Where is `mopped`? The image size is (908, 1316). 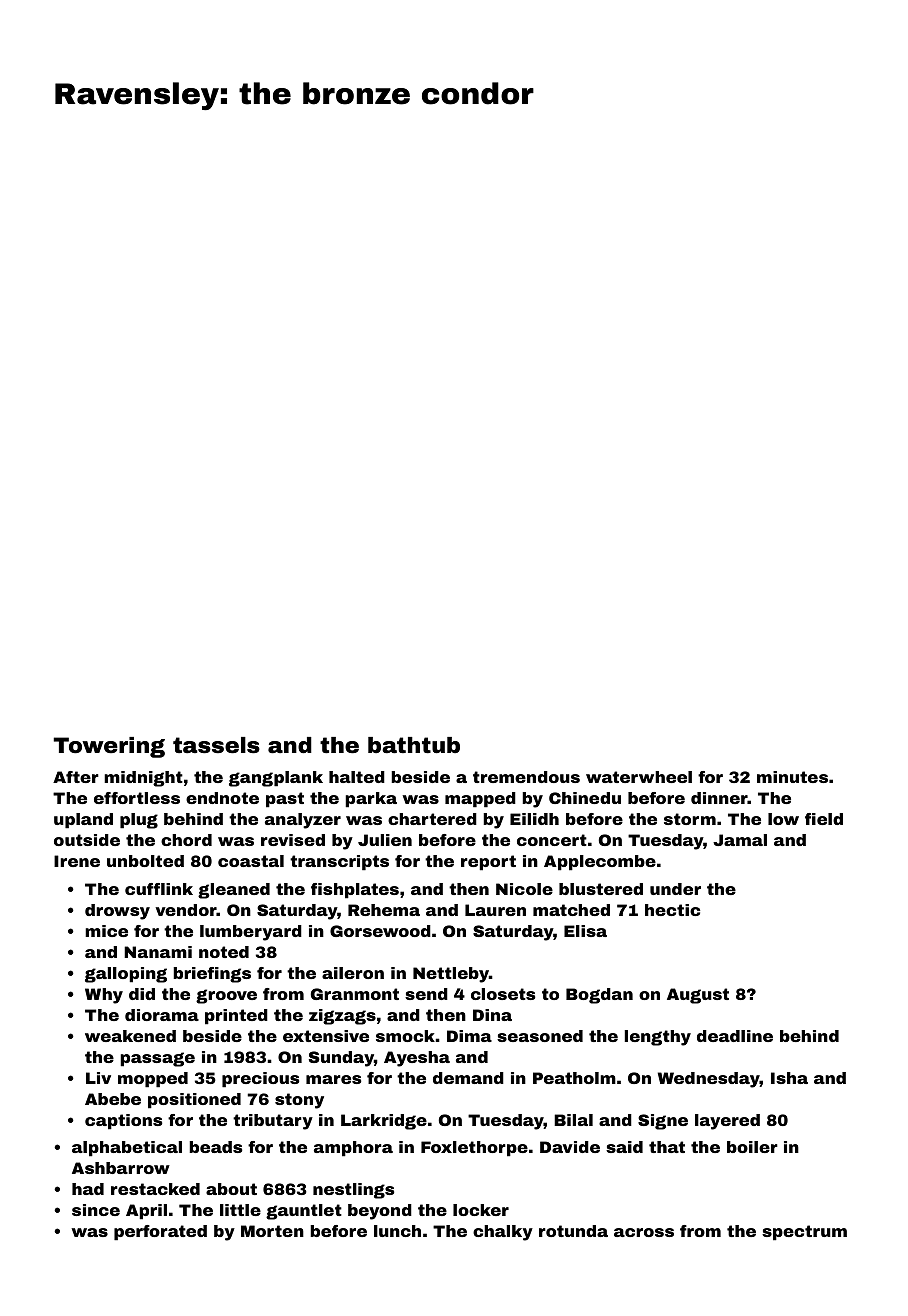
mopped is located at coordinates (153, 1080).
